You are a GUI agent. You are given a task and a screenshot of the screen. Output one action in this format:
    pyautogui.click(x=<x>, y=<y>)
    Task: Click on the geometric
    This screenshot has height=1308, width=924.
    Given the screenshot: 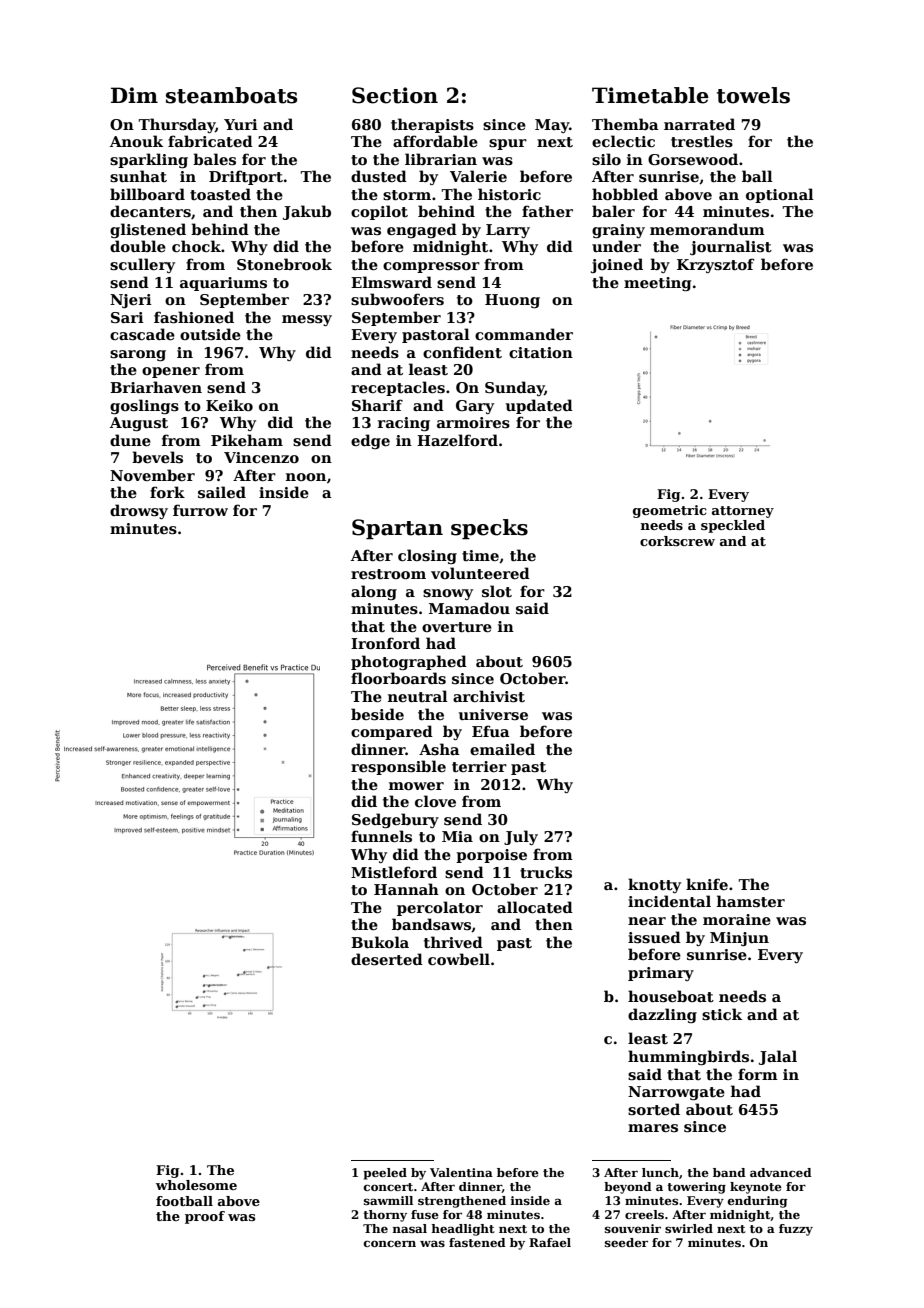 What is the action you would take?
    pyautogui.click(x=670, y=511)
